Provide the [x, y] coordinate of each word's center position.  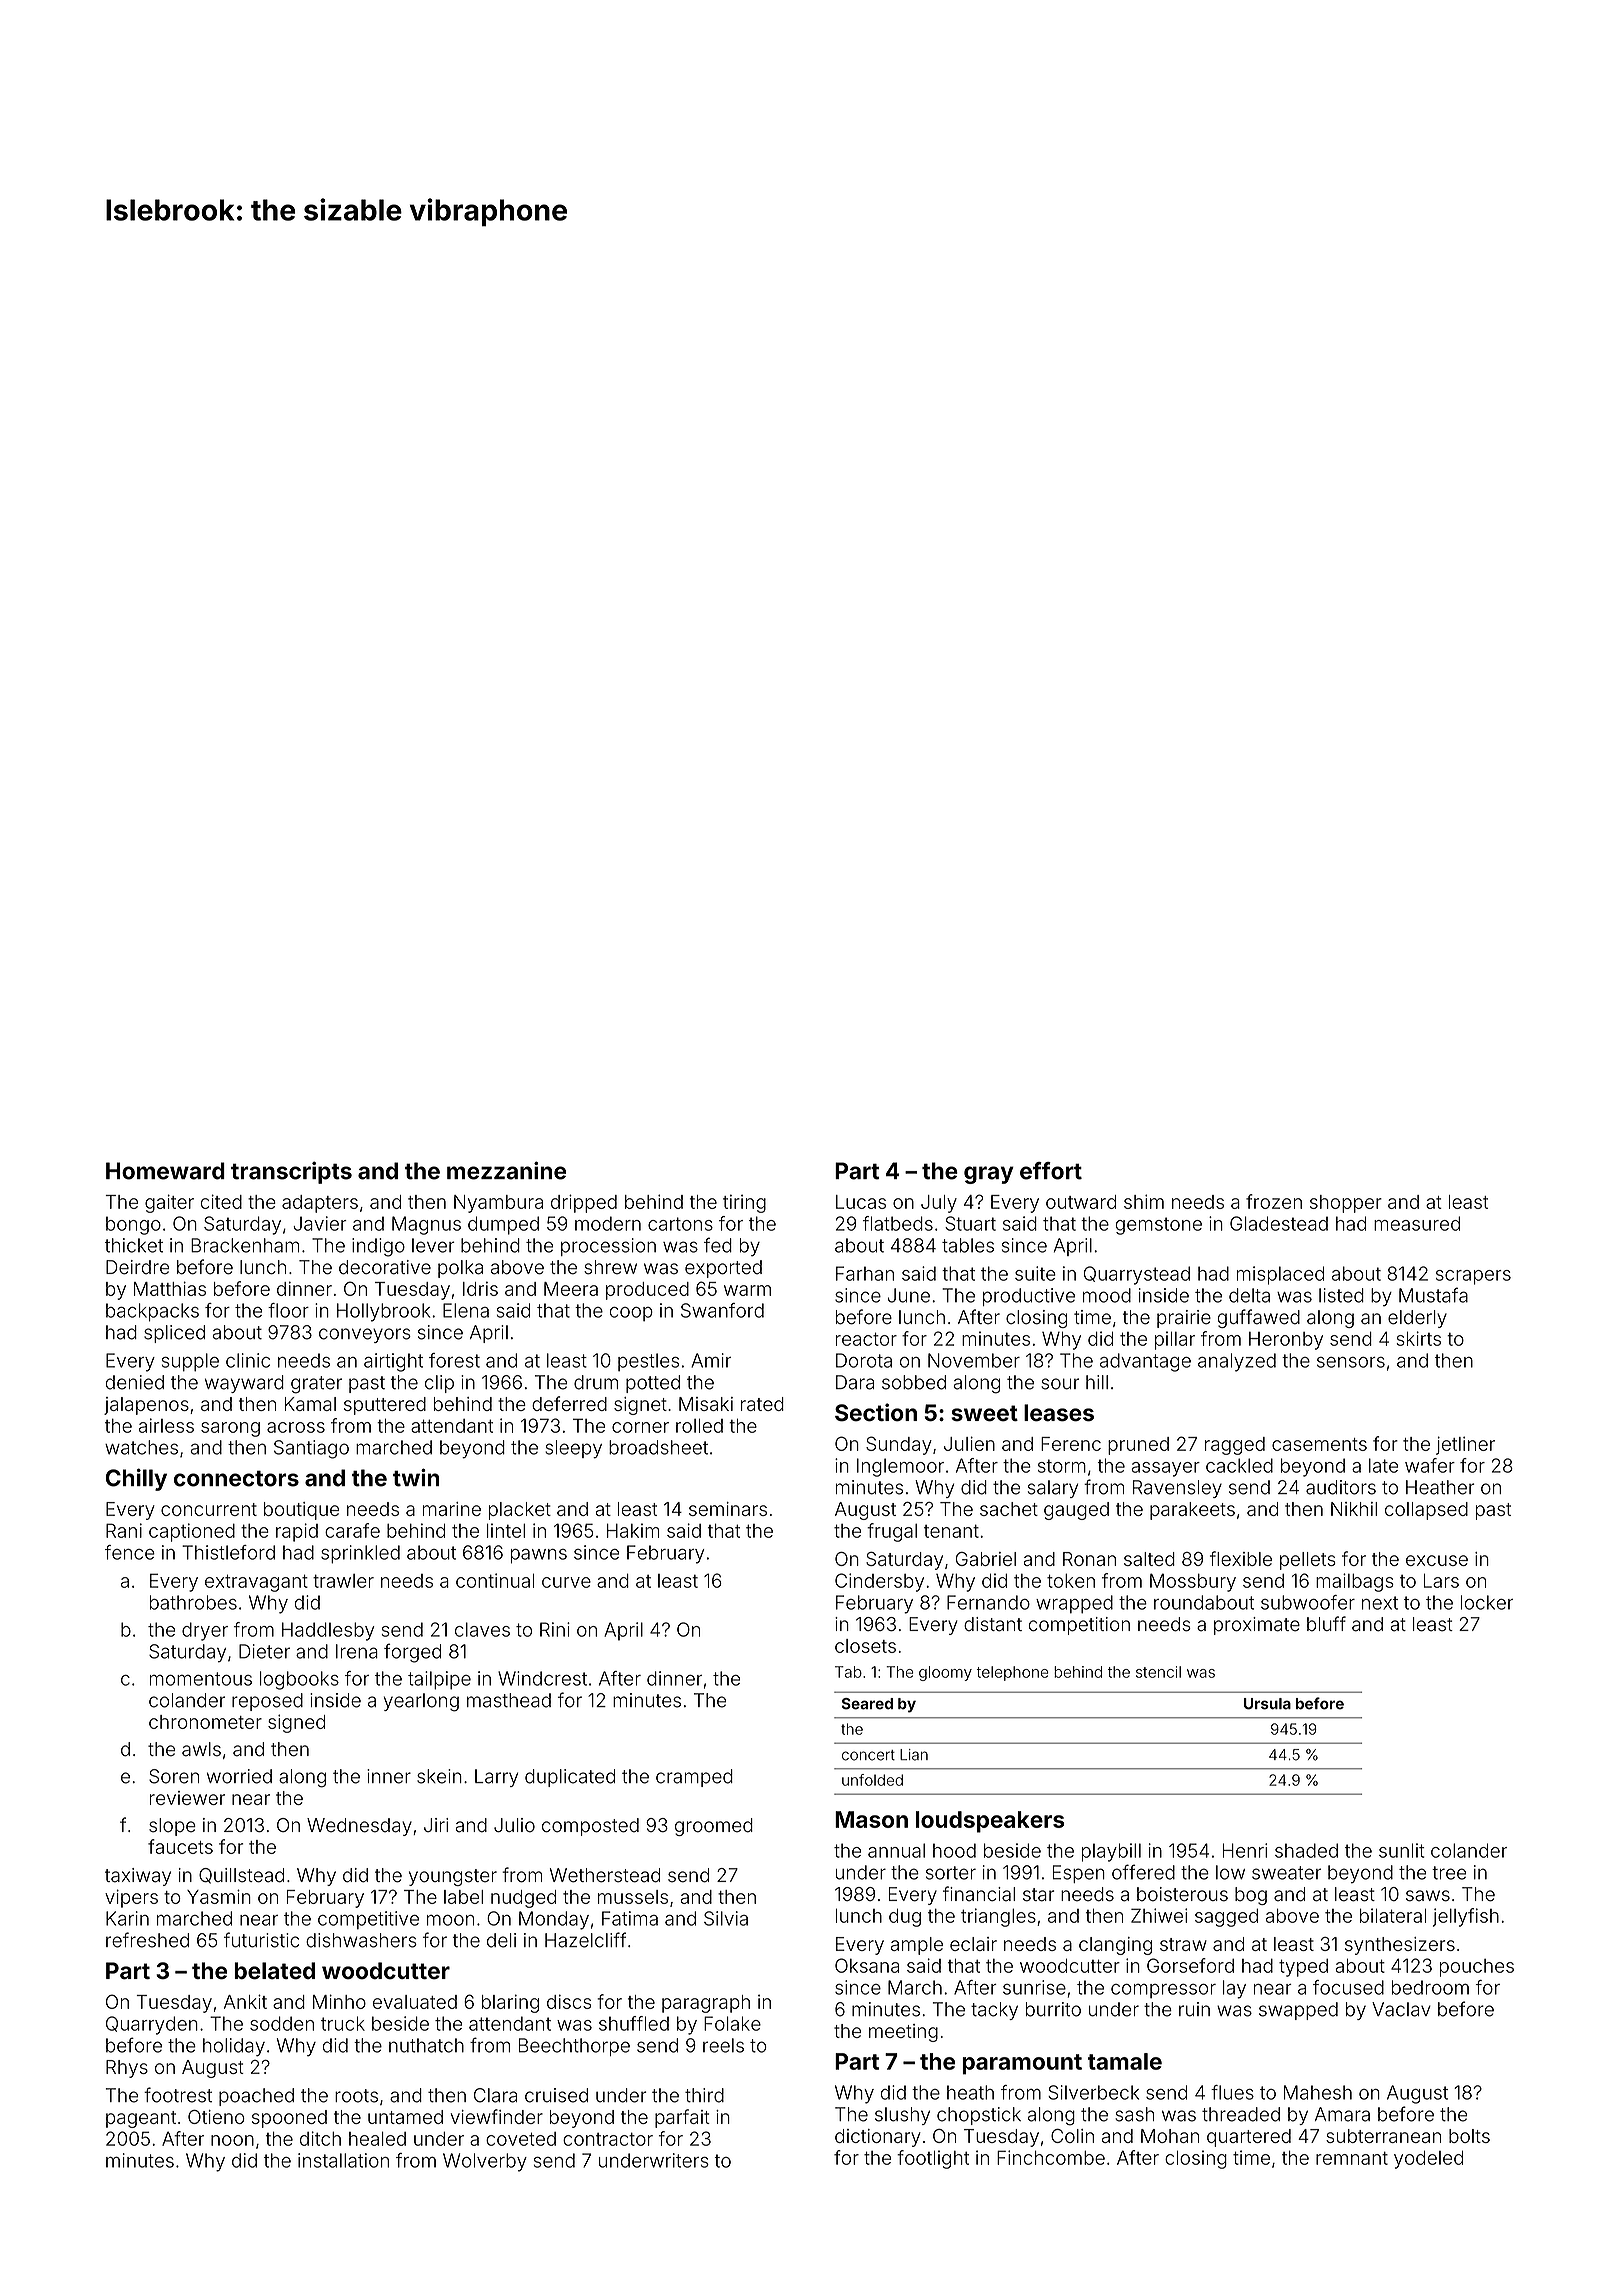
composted [590, 1827]
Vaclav [1401, 2009]
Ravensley [1177, 1489]
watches [141, 1447]
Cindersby [879, 1582]
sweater [1286, 1873]
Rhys [127, 2069]
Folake [732, 2023]
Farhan [865, 1273]
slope [172, 1827]
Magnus [426, 1225]
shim [1144, 1201]
